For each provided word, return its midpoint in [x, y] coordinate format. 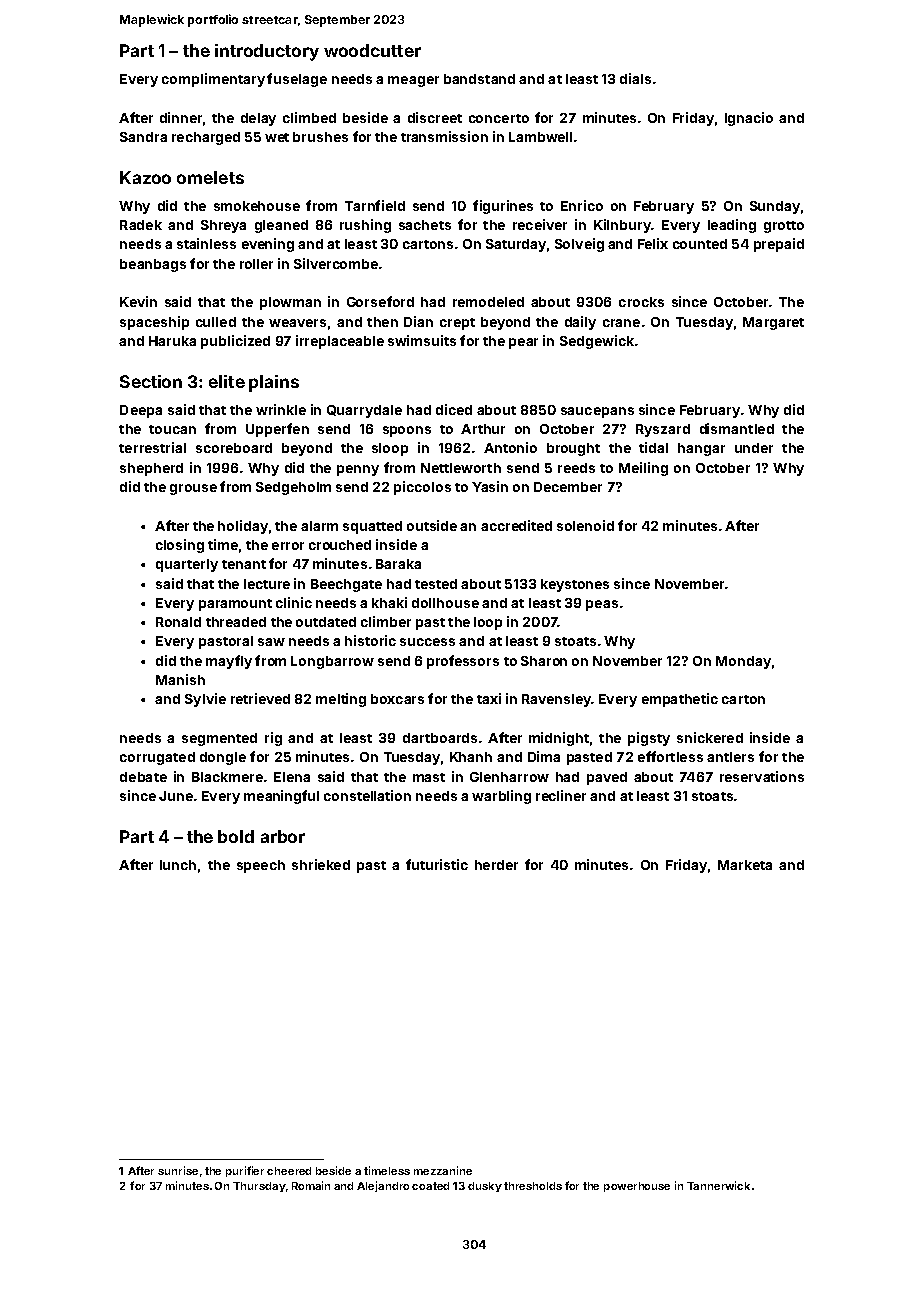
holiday [243, 527]
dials [635, 78]
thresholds [533, 1186]
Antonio [510, 447]
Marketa [745, 865]
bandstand [479, 79]
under [754, 448]
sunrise [178, 1170]
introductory [267, 52]
